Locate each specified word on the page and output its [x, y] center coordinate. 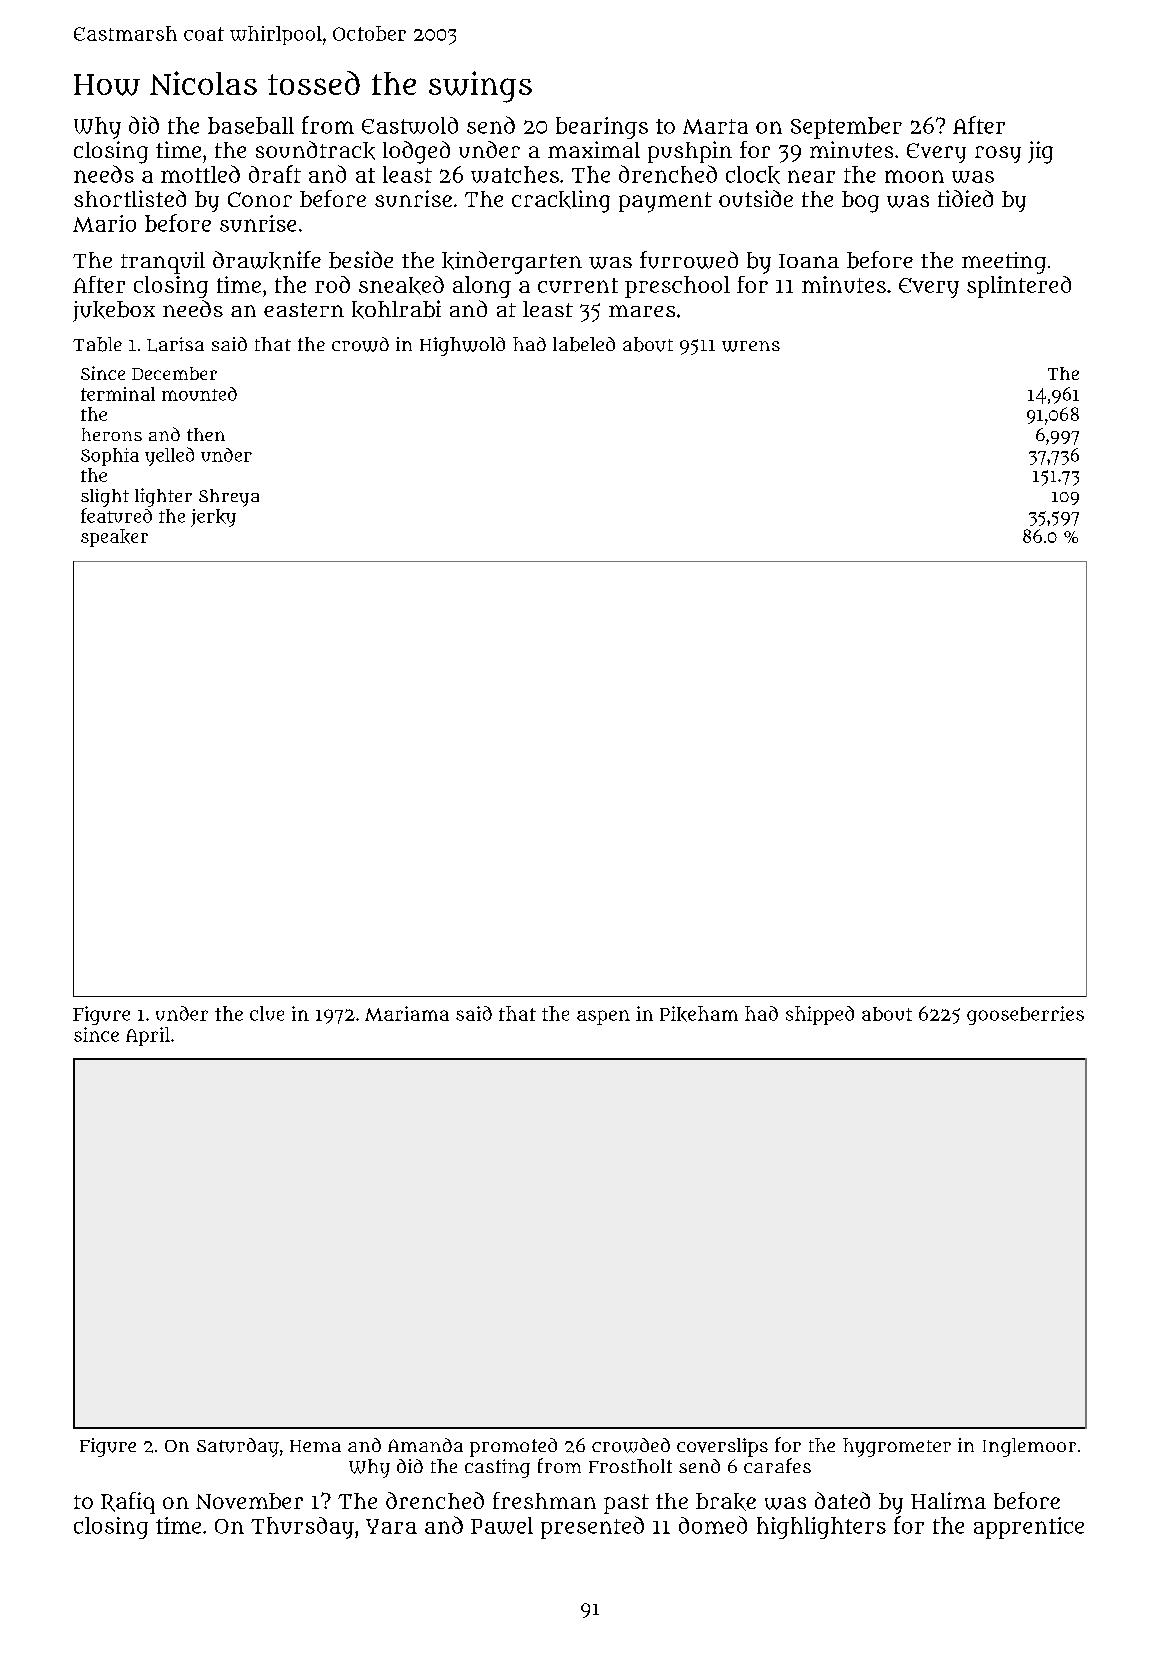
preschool [677, 287]
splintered [1019, 287]
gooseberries [1025, 1015]
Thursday [302, 1528]
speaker [114, 538]
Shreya [229, 498]
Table [97, 344]
